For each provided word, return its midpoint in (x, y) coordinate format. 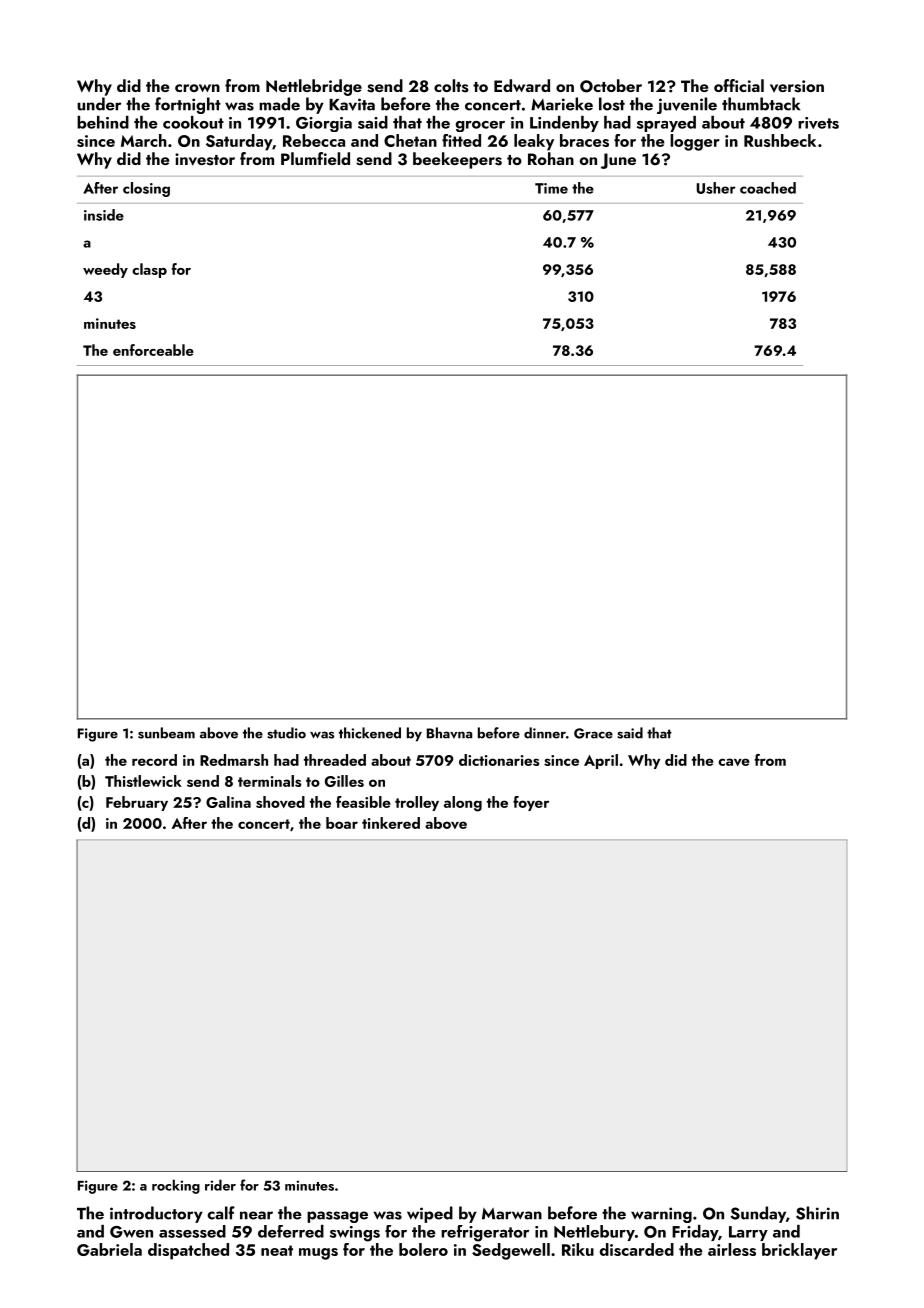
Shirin (817, 1213)
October (611, 86)
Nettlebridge (314, 87)
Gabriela (109, 1249)
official (739, 85)
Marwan (512, 1214)
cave (734, 762)
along (463, 804)
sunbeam (166, 733)
